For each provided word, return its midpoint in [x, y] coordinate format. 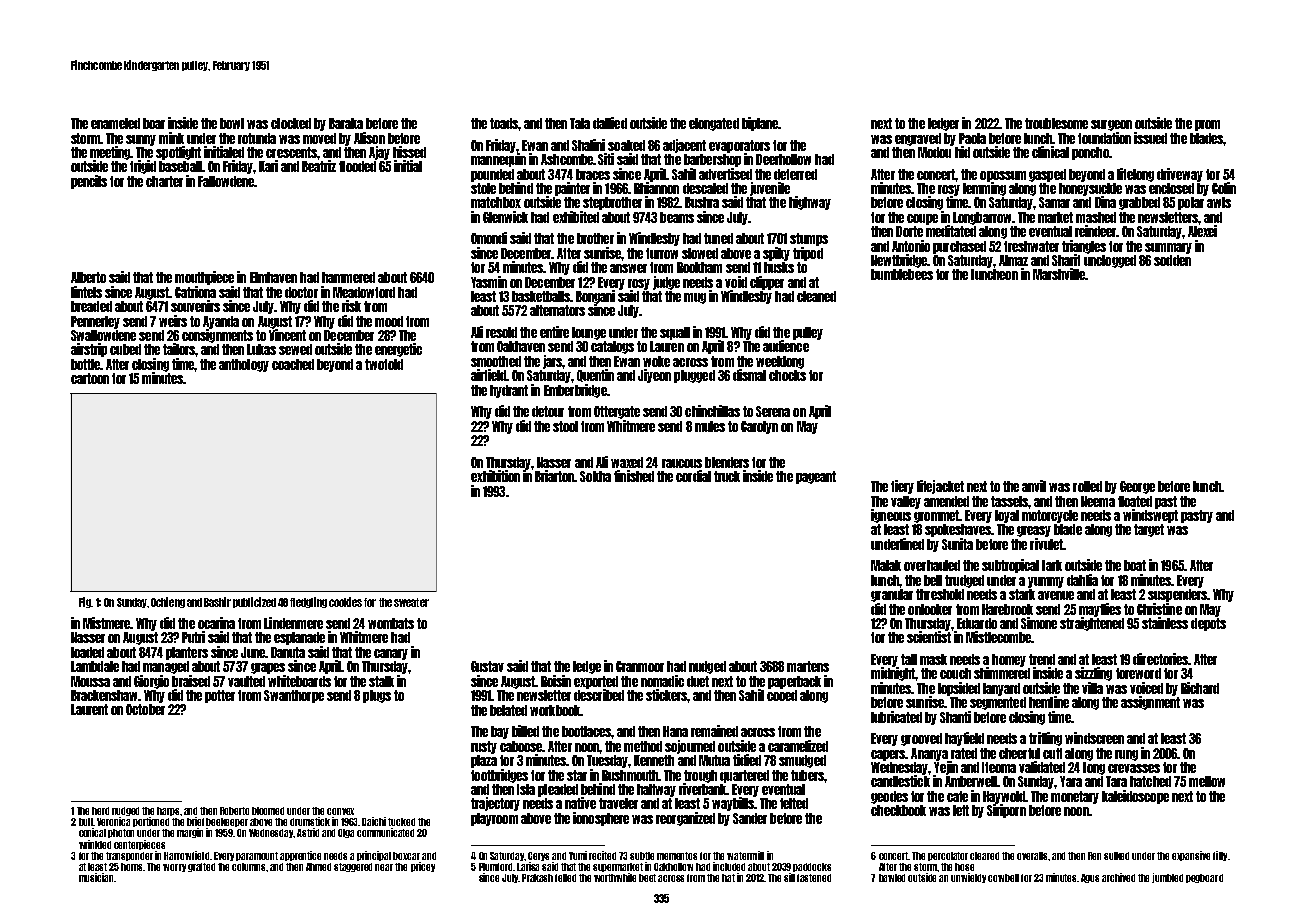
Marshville [1059, 274]
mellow [1207, 781]
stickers [666, 695]
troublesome [1056, 123]
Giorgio [151, 682]
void [736, 282]
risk [351, 306]
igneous [891, 516]
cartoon [90, 378]
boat [1135, 565]
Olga [346, 833]
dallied [610, 123]
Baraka [346, 123]
